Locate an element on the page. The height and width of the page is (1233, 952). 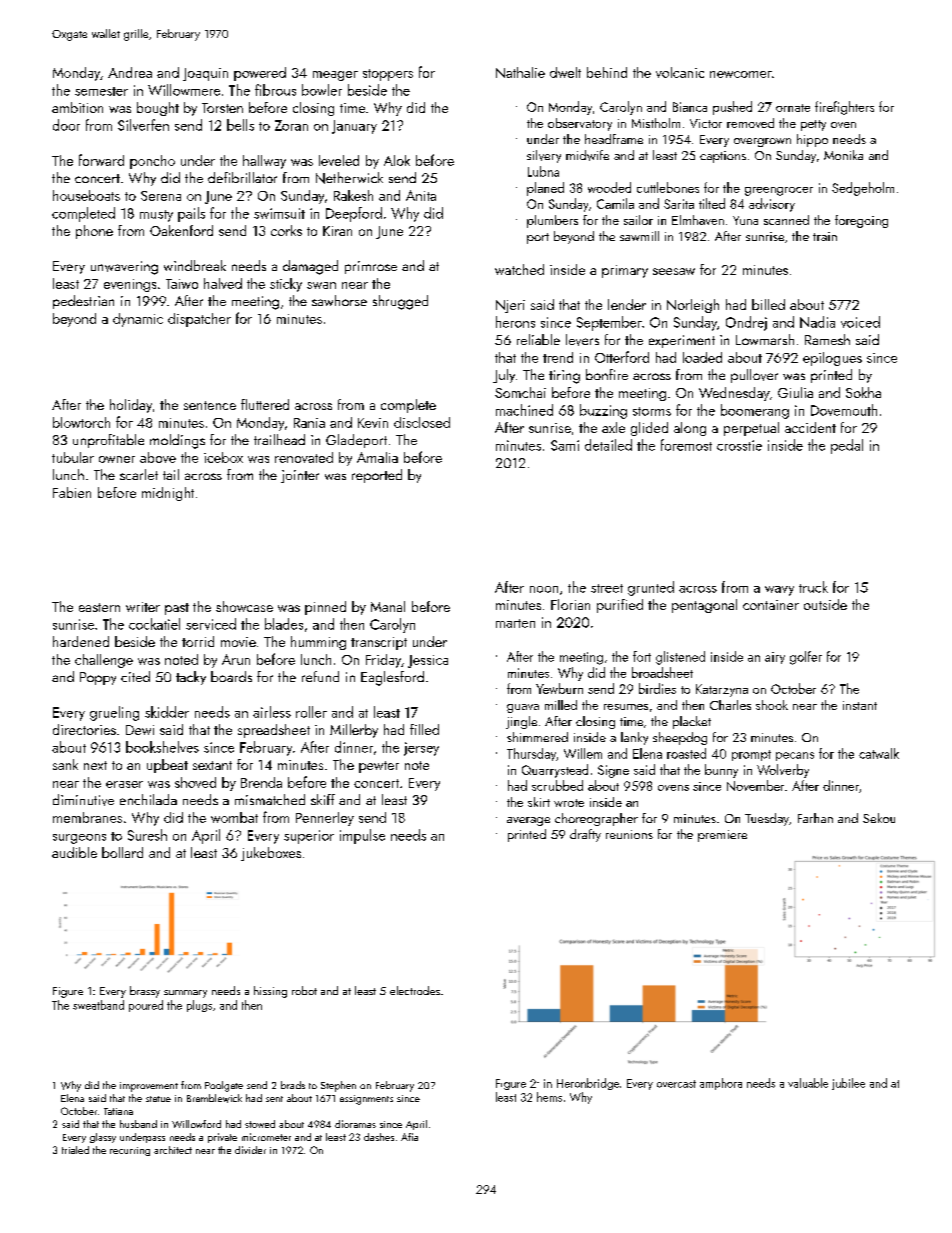
fluttered is located at coordinates (265, 404).
